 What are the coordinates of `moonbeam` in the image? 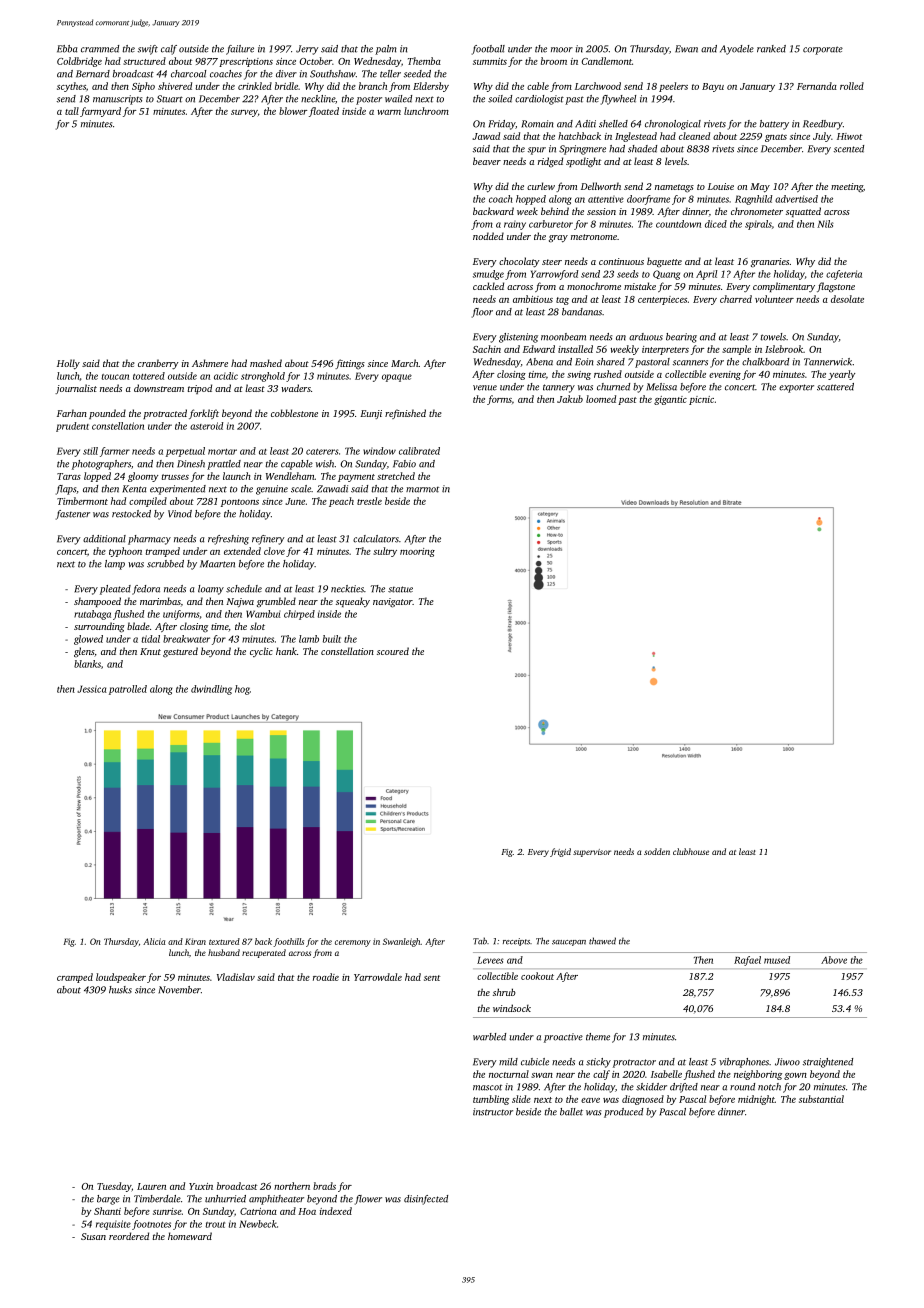 It's located at (563, 337).
